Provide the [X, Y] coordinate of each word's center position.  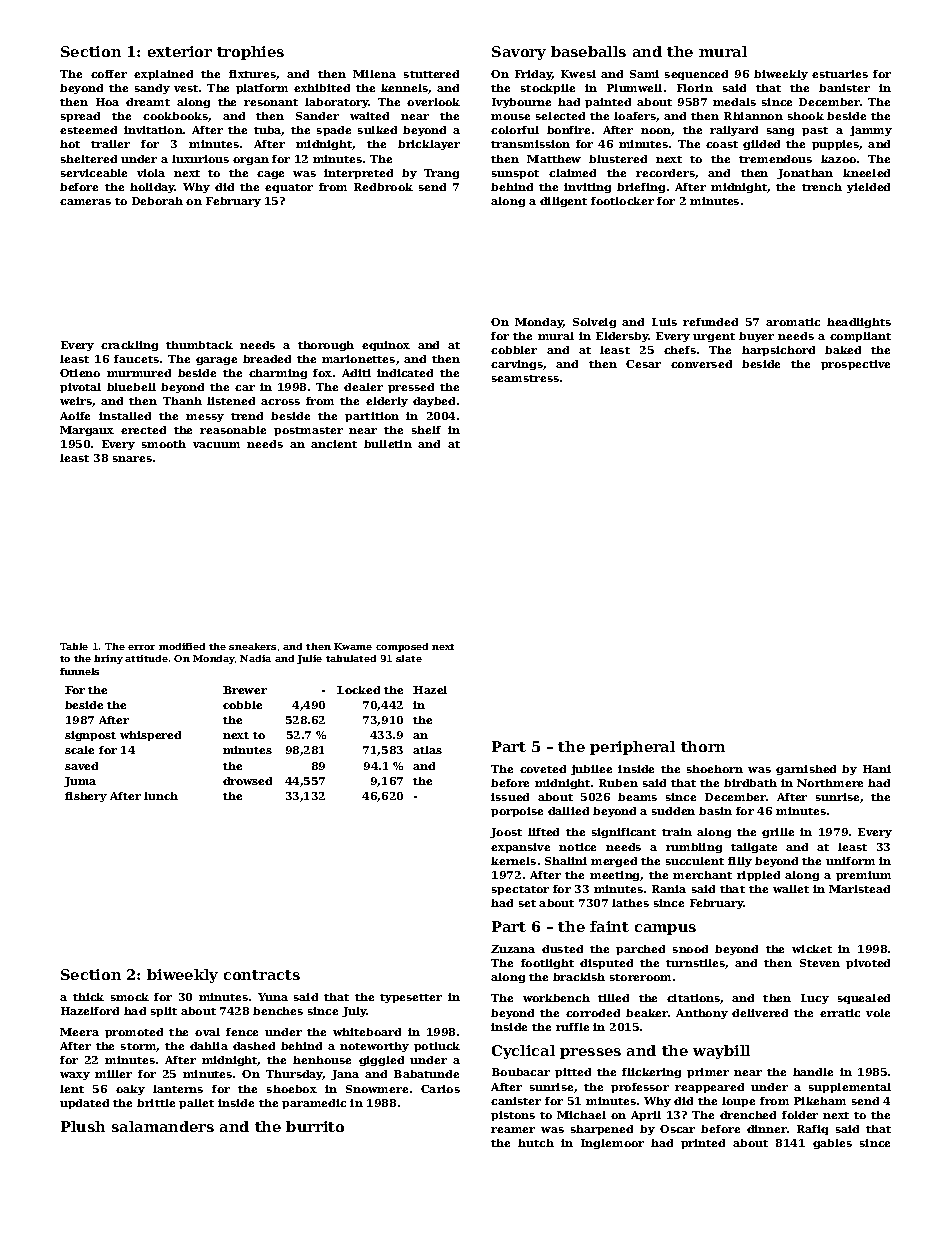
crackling [129, 346]
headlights [859, 323]
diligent [563, 202]
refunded [710, 322]
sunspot [515, 174]
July [354, 1012]
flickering [651, 1073]
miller [113, 1074]
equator [289, 188]
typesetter [411, 998]
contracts [262, 975]
